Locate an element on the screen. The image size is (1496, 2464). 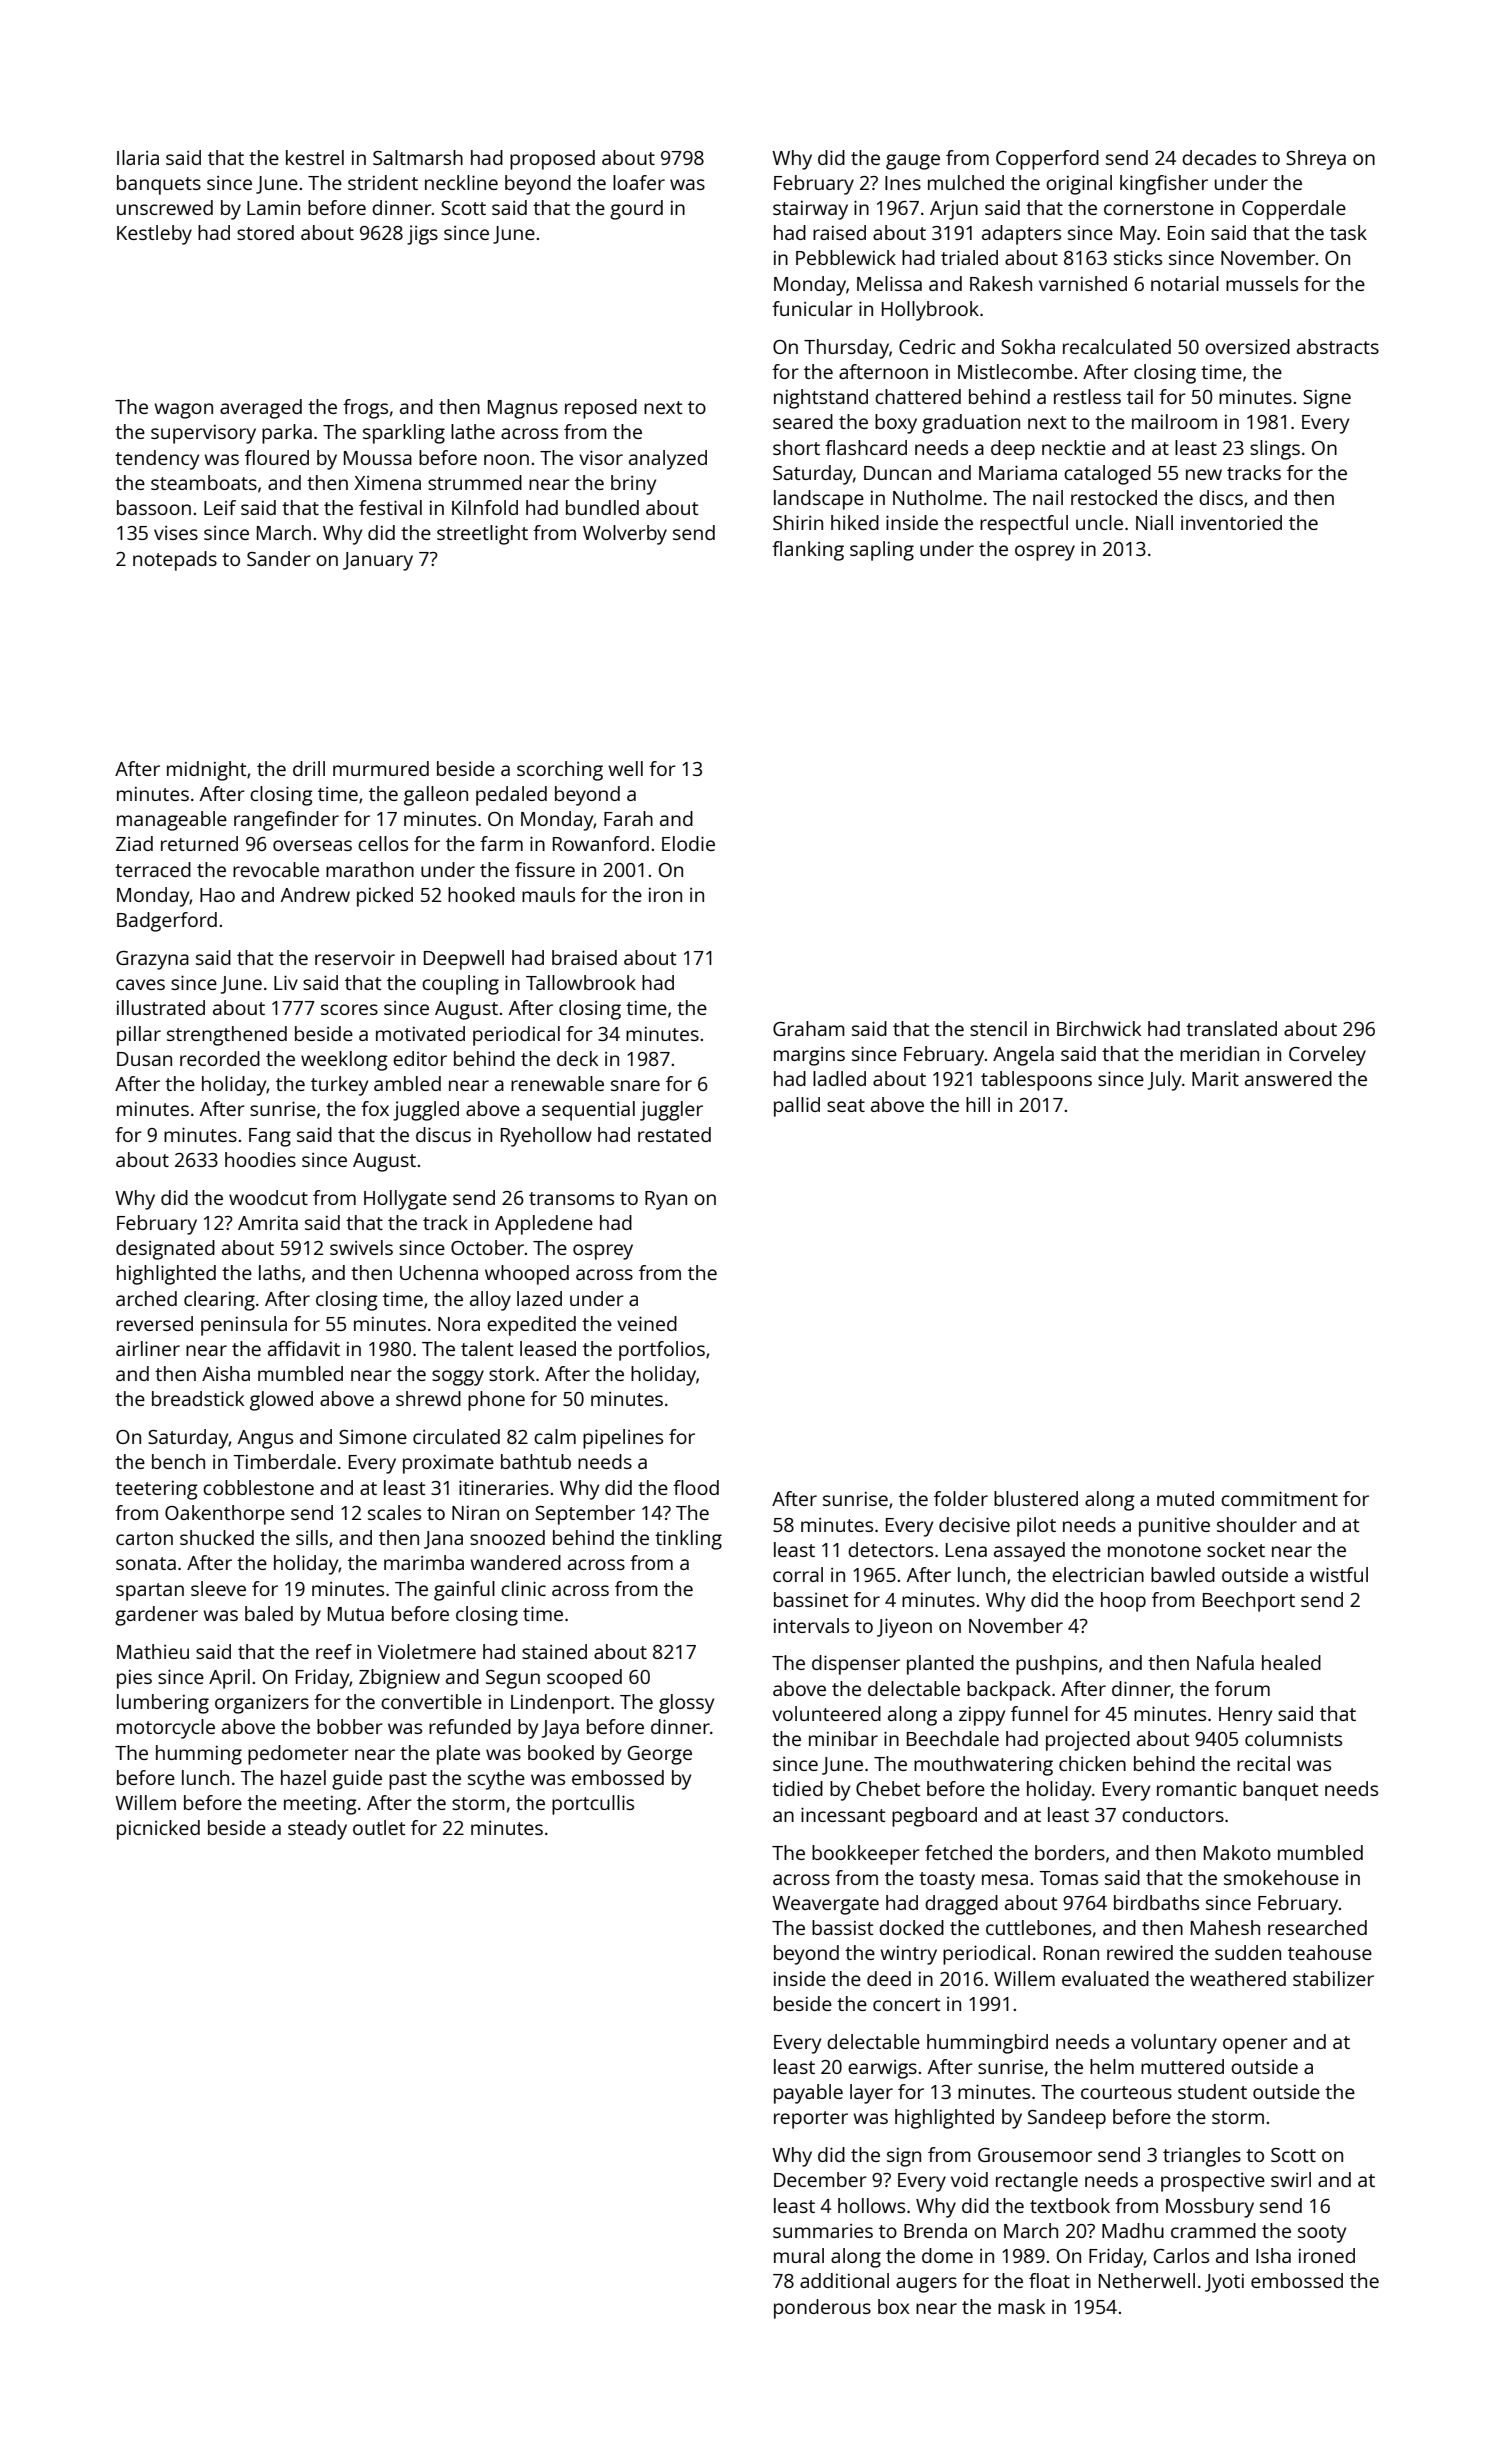
snare is located at coordinates (635, 1085).
